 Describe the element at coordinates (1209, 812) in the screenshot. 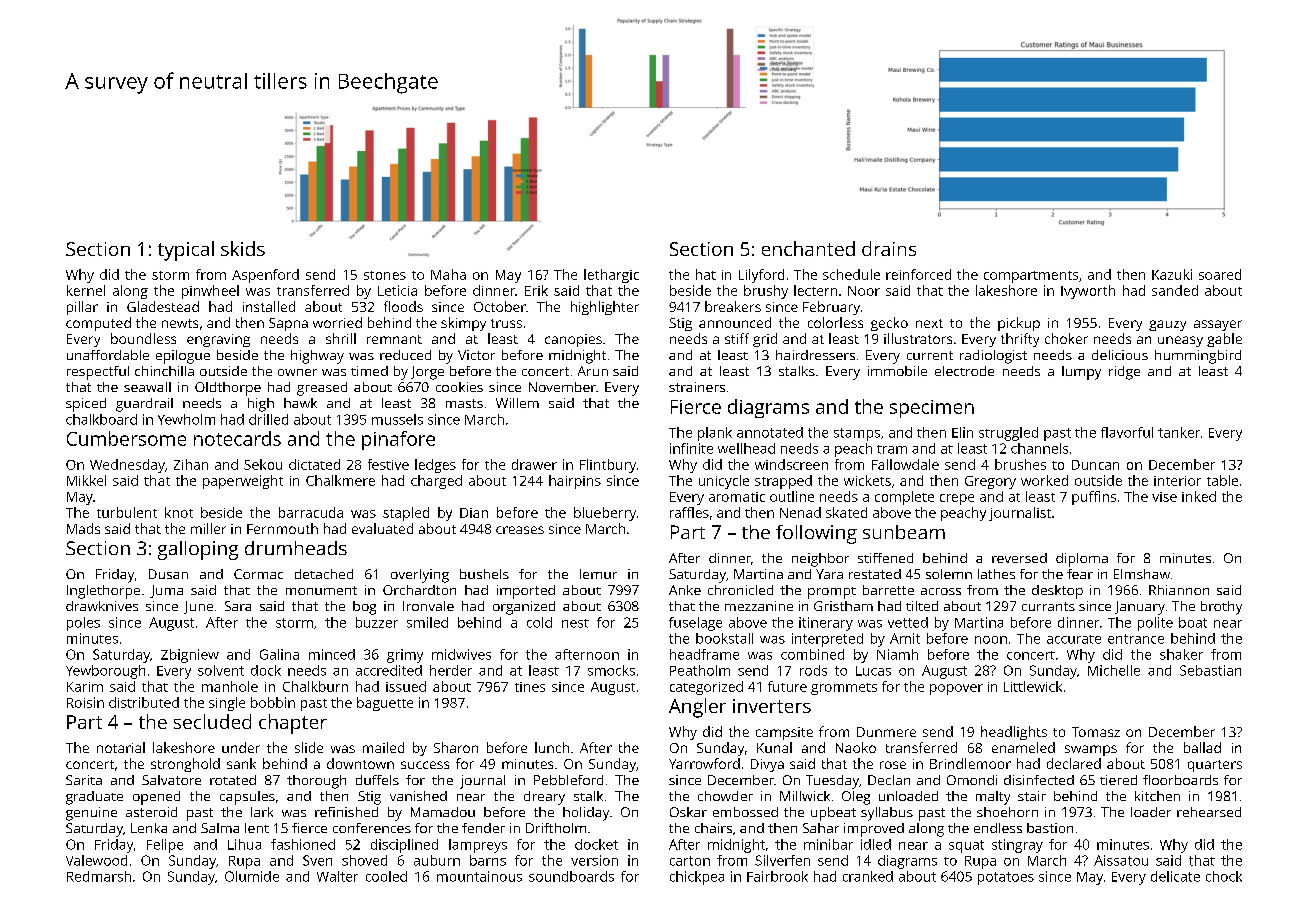

I see `rehearsed` at that location.
